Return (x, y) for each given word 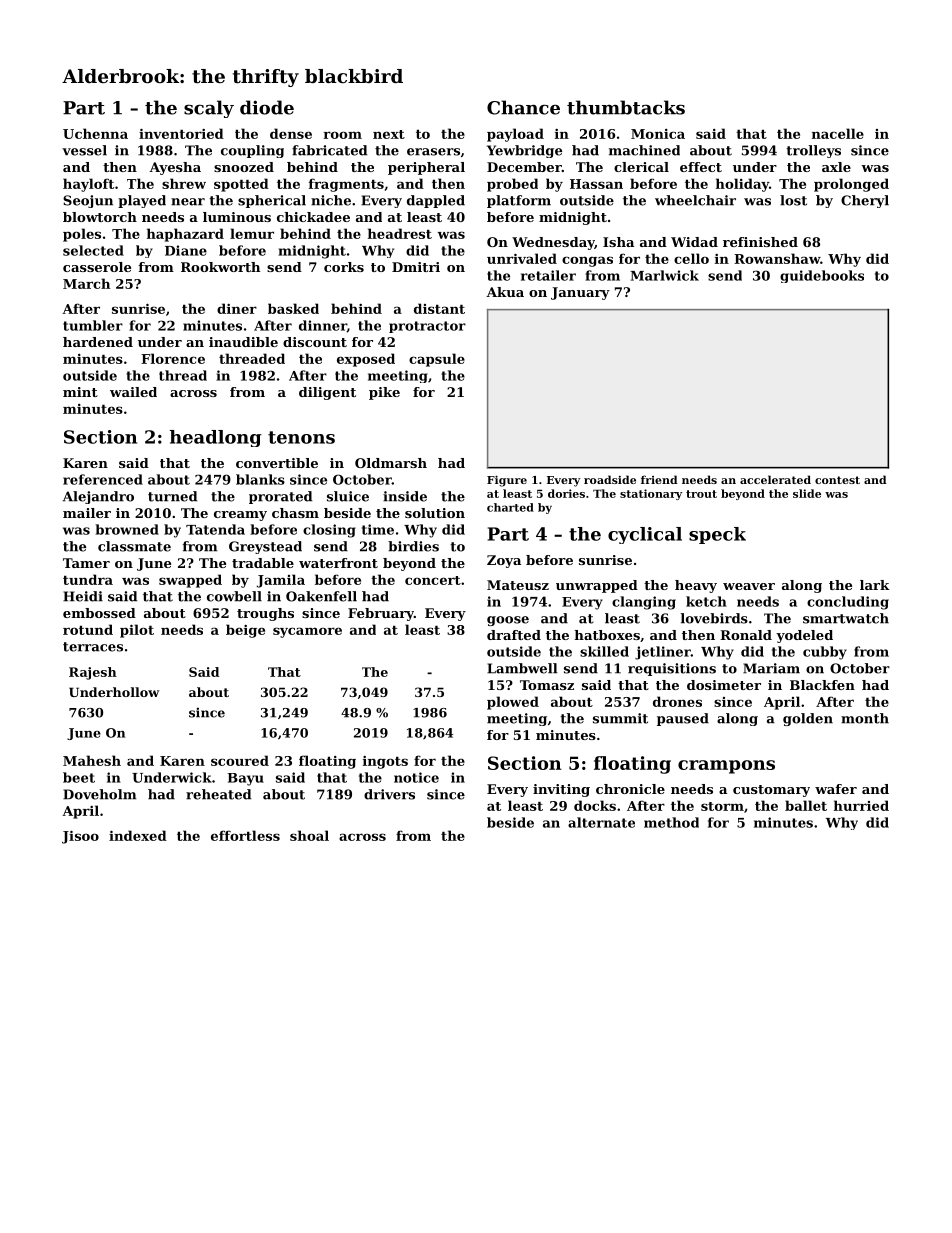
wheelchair (695, 200)
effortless (245, 835)
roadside (610, 479)
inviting (561, 790)
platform (519, 201)
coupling (252, 151)
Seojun (88, 201)
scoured (240, 760)
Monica (658, 134)
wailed (133, 392)
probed (512, 185)
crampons (726, 767)
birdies (413, 546)
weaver (749, 586)
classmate (134, 546)
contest (837, 480)
